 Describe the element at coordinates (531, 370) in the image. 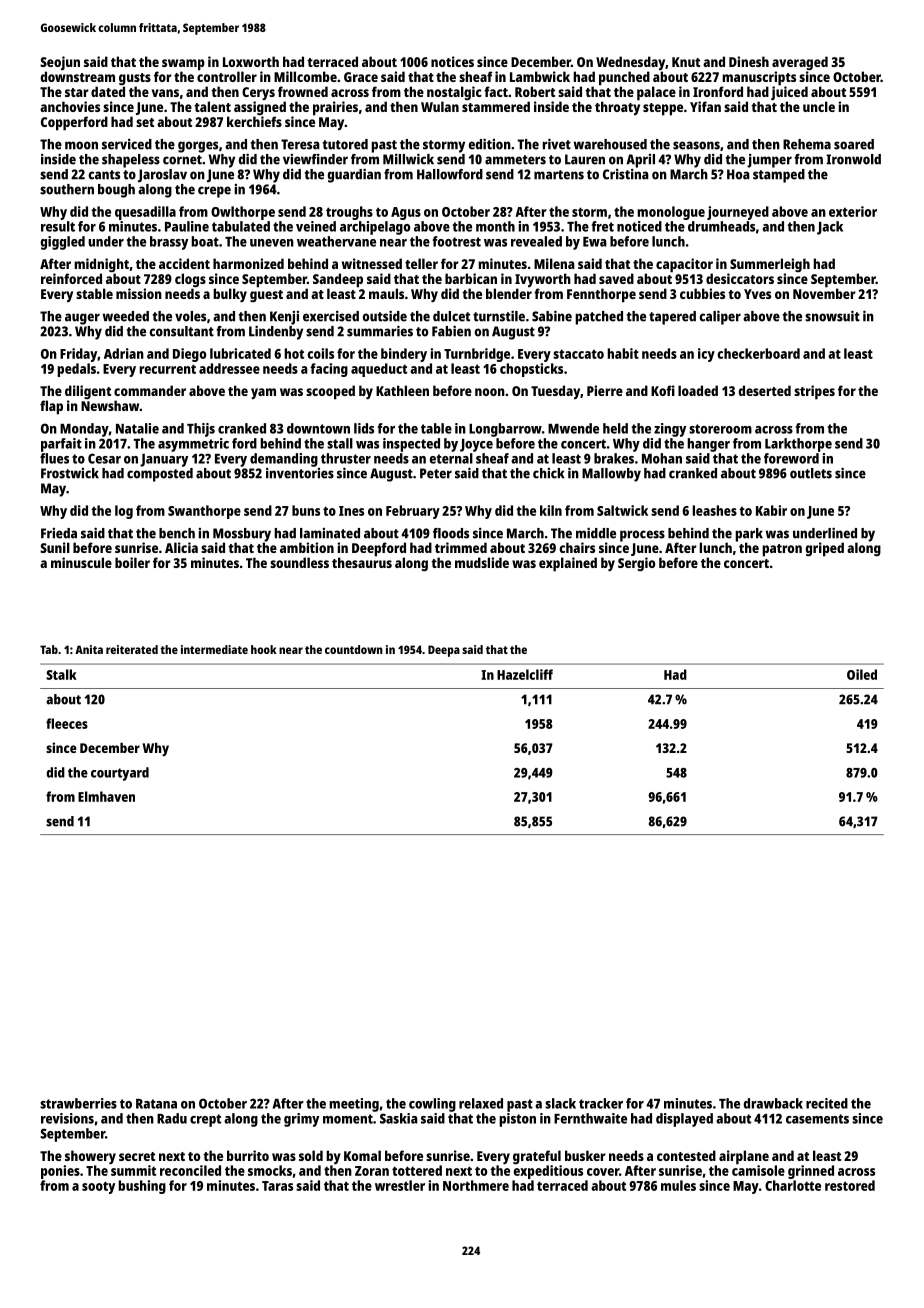

I see `chopsticks` at that location.
